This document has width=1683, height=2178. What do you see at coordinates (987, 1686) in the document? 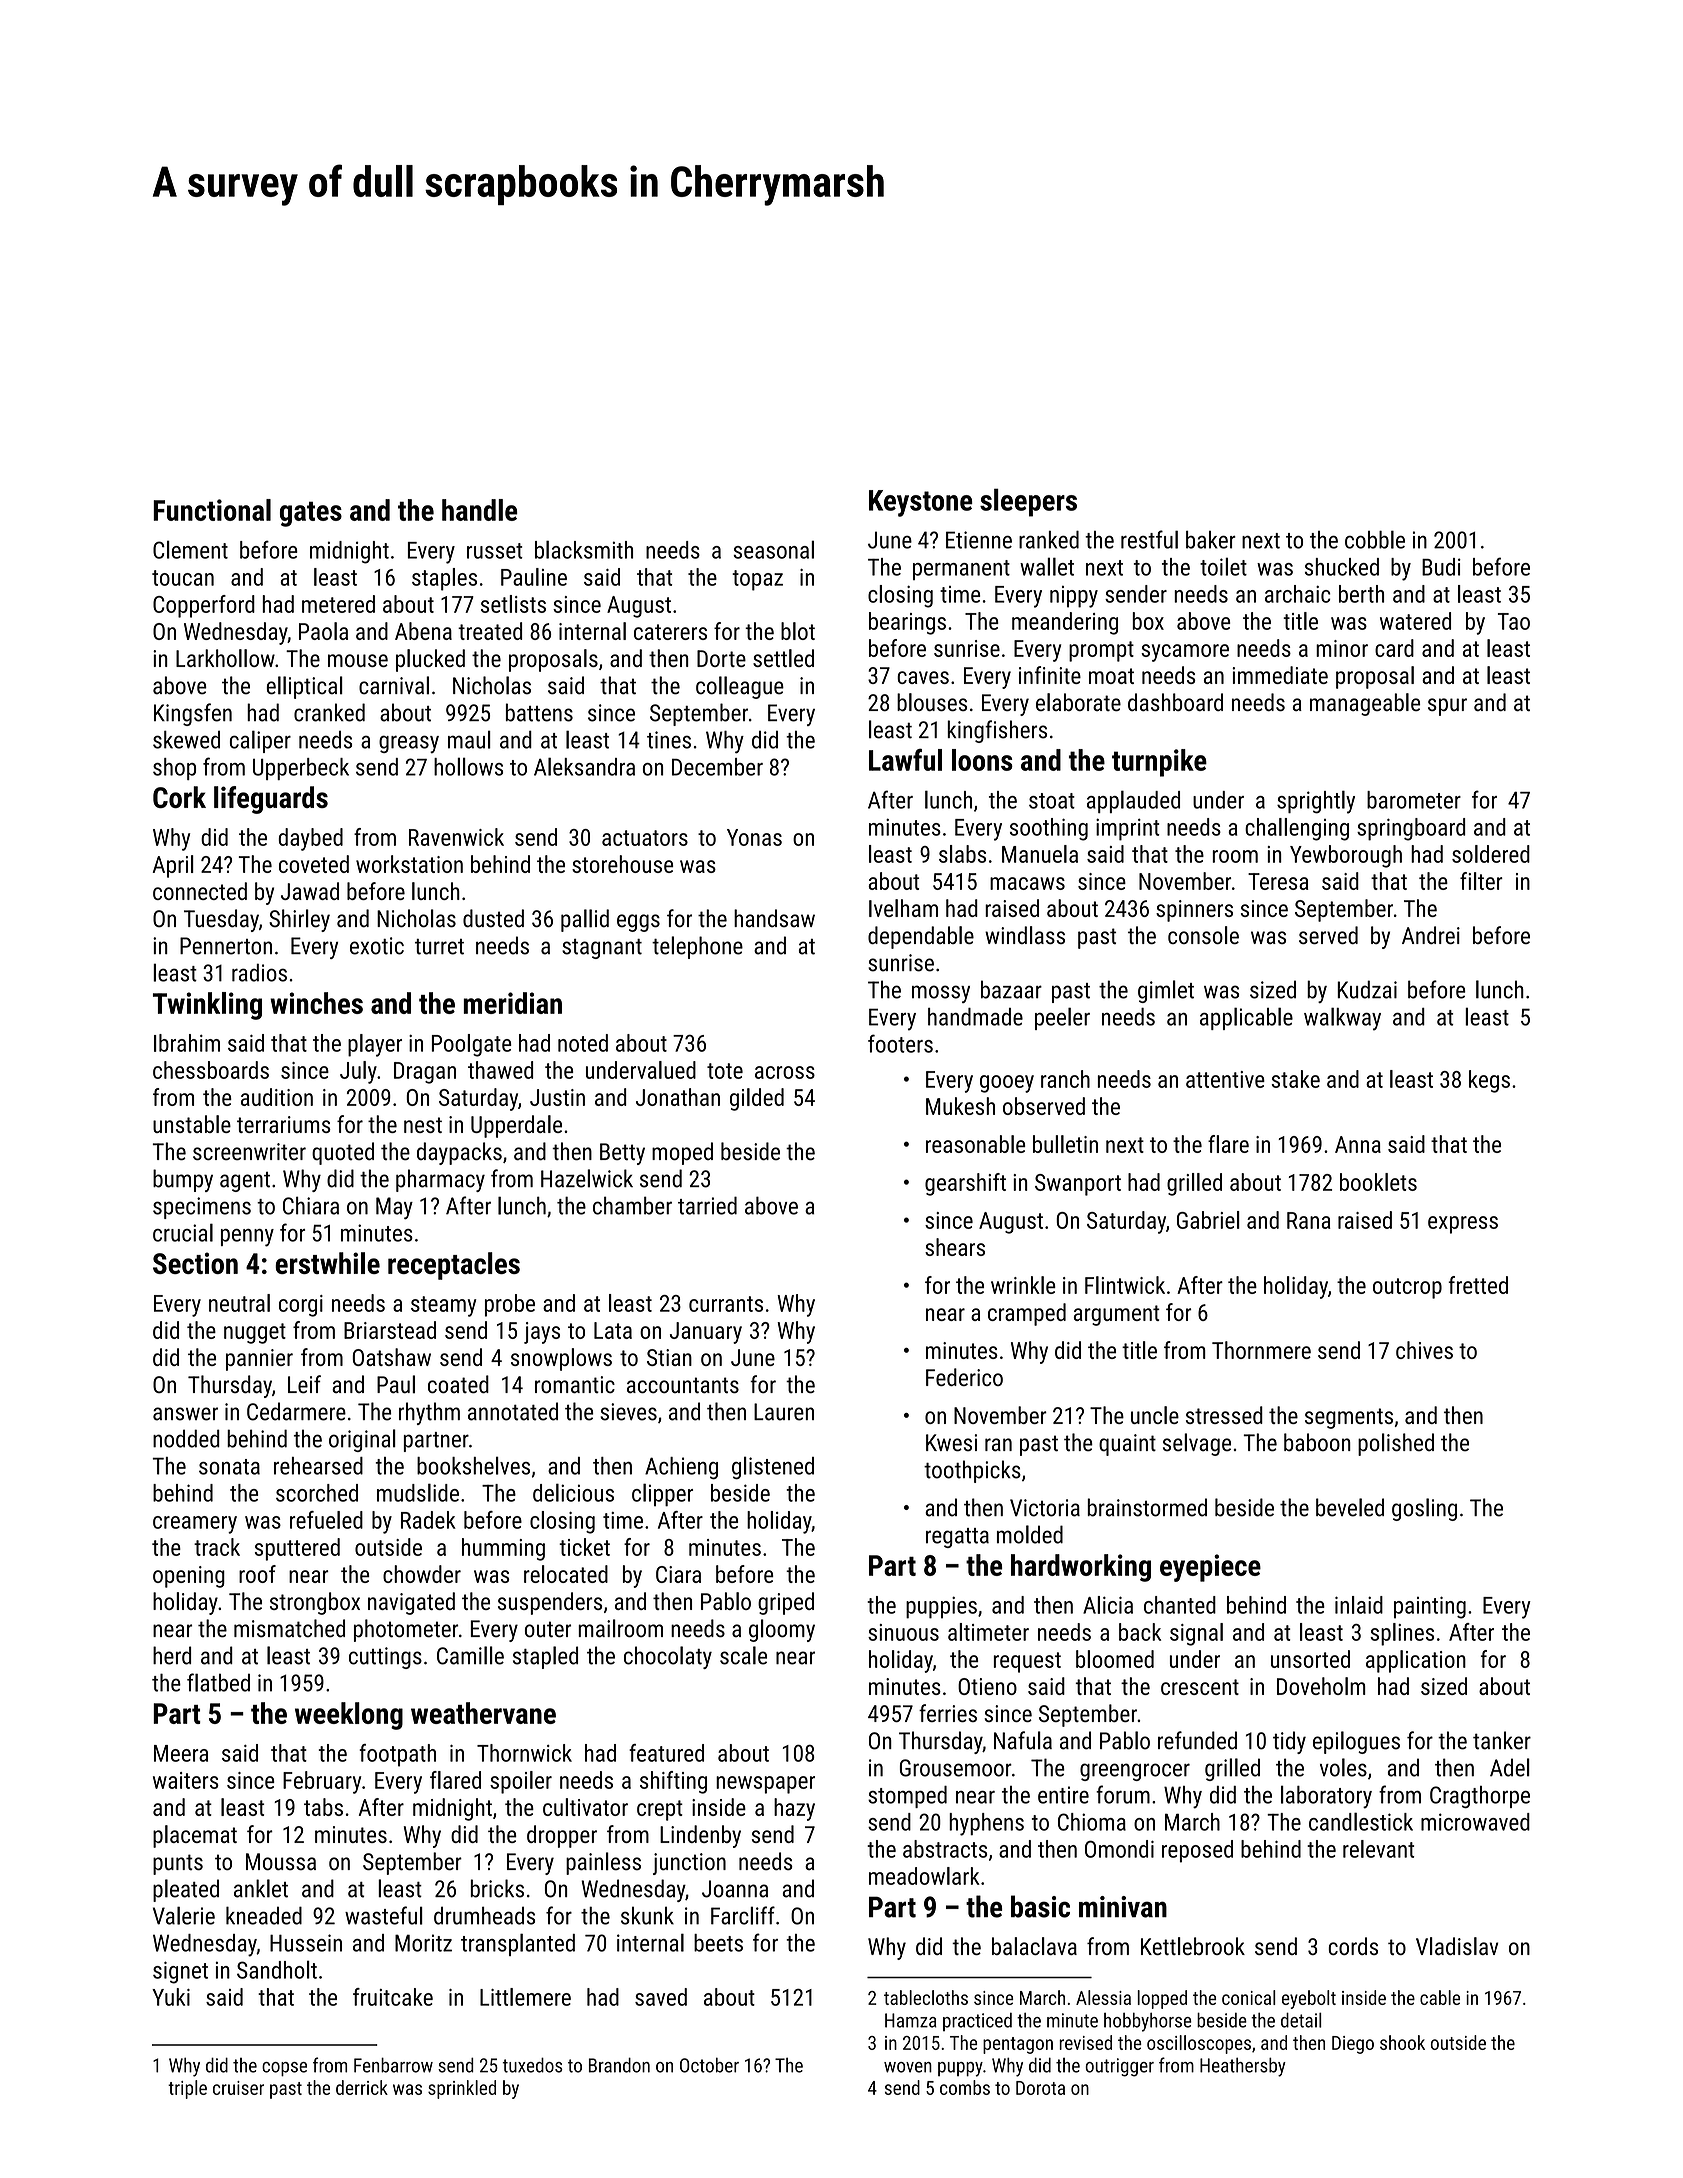
I see `Otieno` at bounding box center [987, 1686].
